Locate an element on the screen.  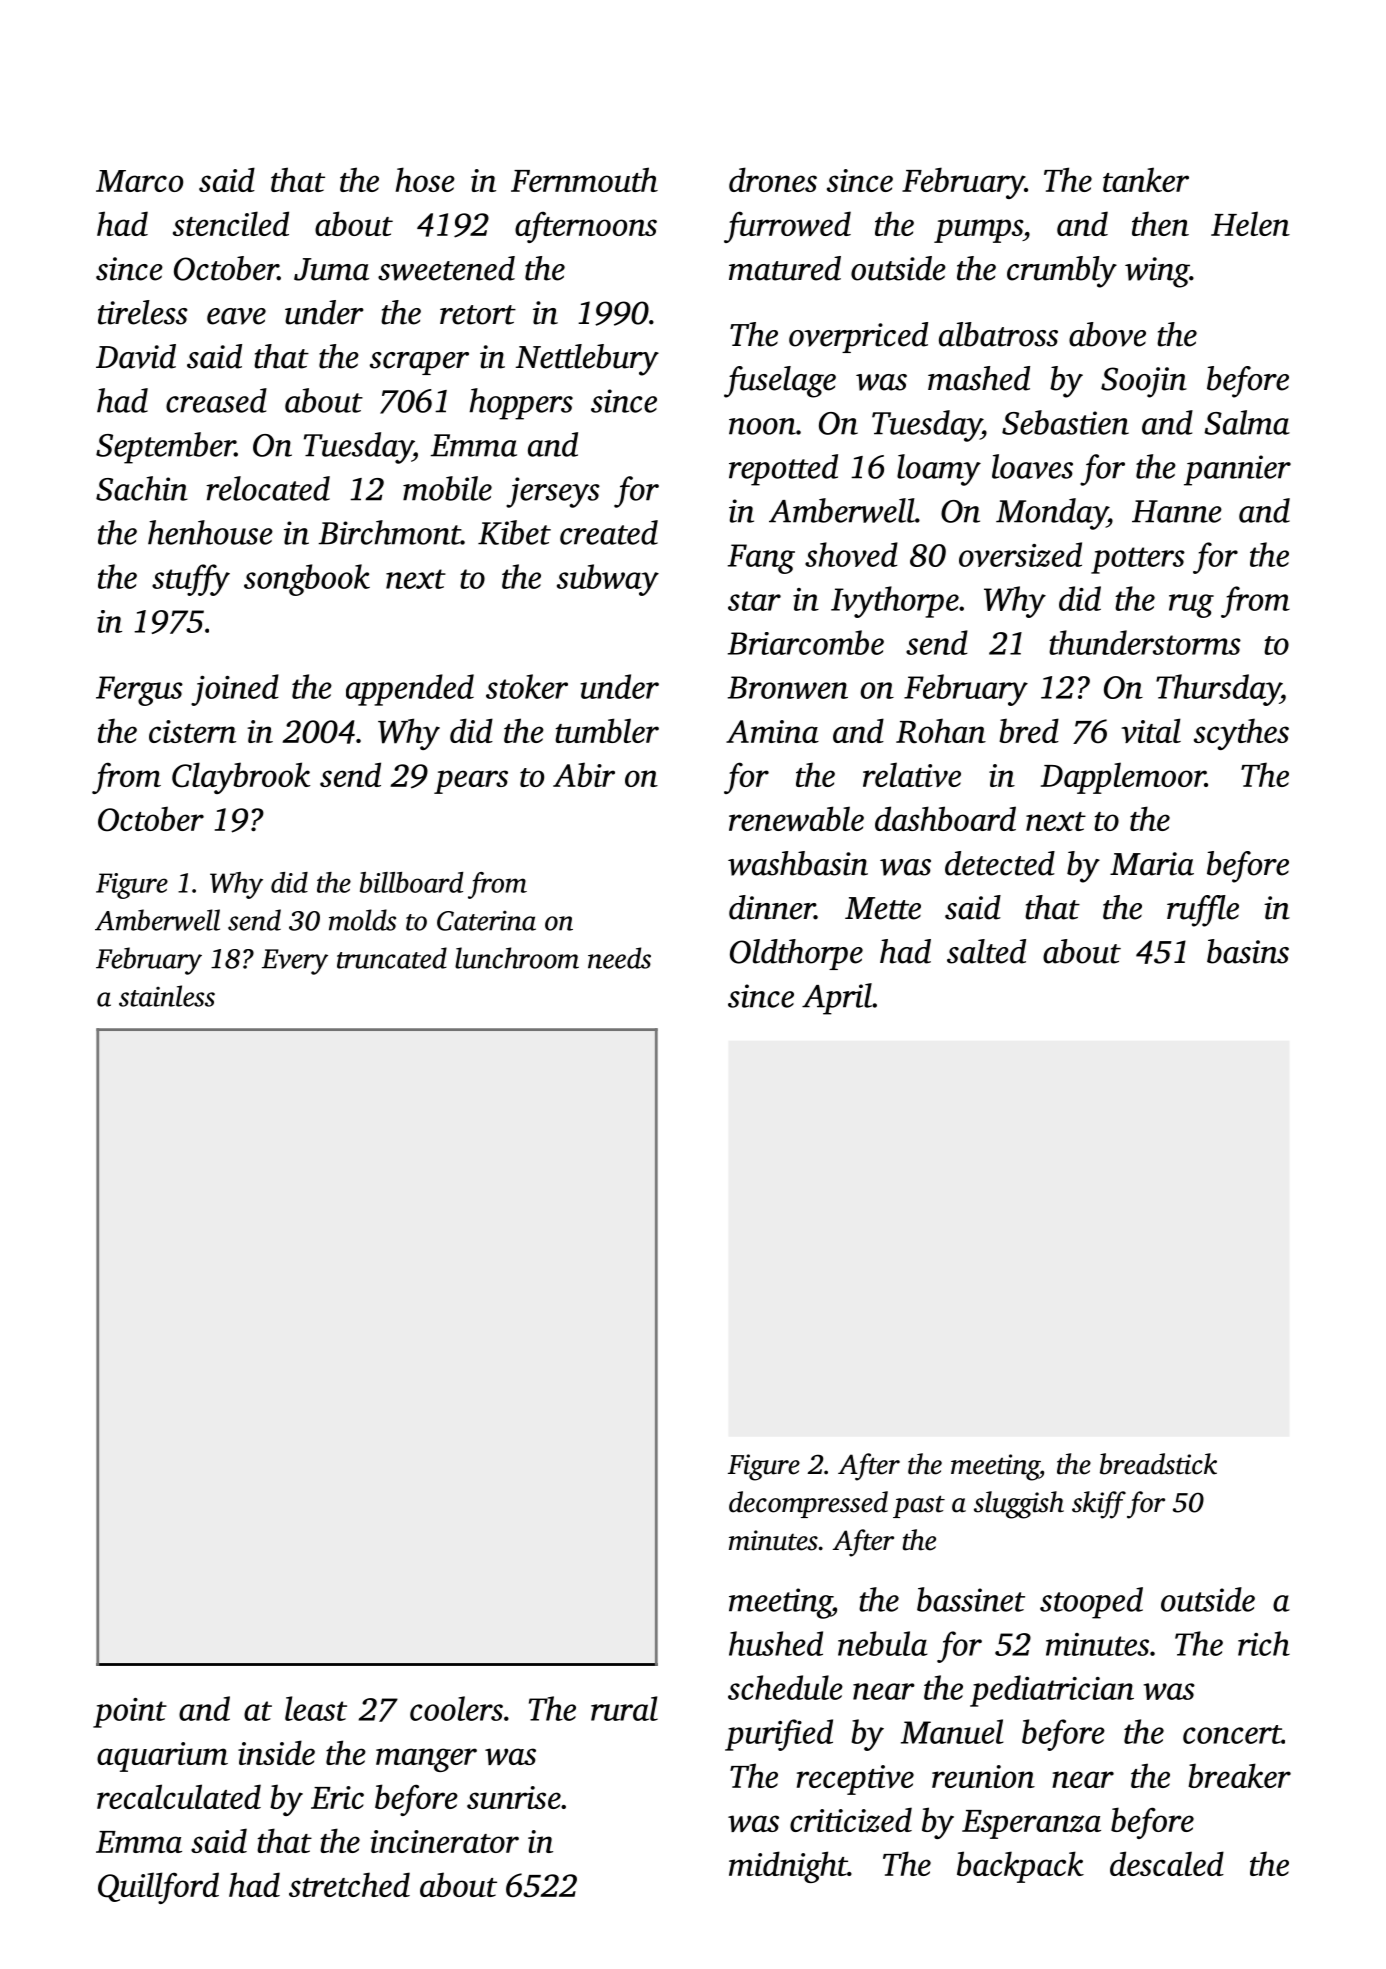
Quillford is located at coordinates (158, 1888).
